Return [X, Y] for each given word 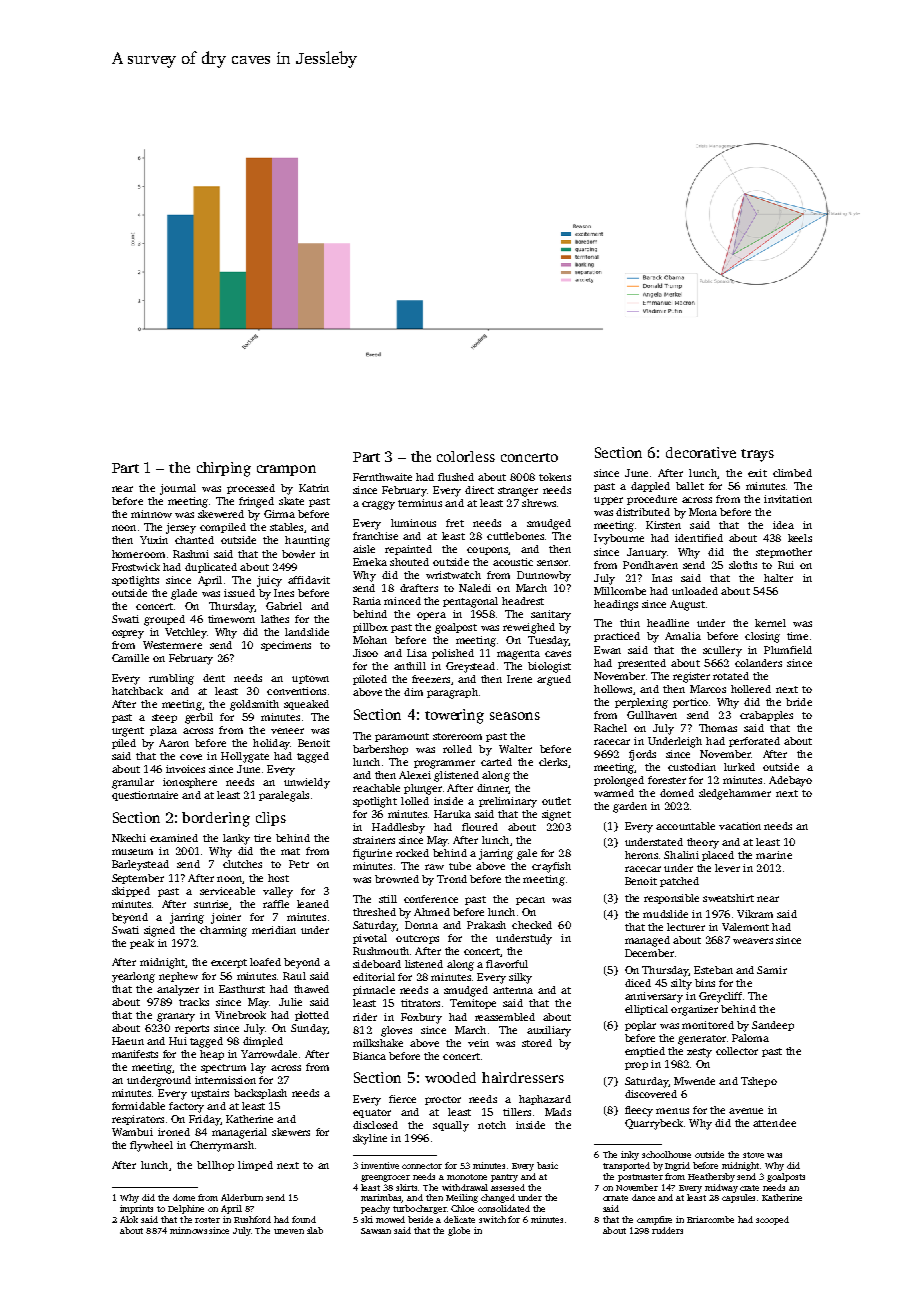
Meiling [462, 1198]
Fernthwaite [382, 477]
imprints [136, 1209]
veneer [287, 731]
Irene [519, 679]
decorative [701, 452]
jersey [181, 528]
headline [668, 623]
